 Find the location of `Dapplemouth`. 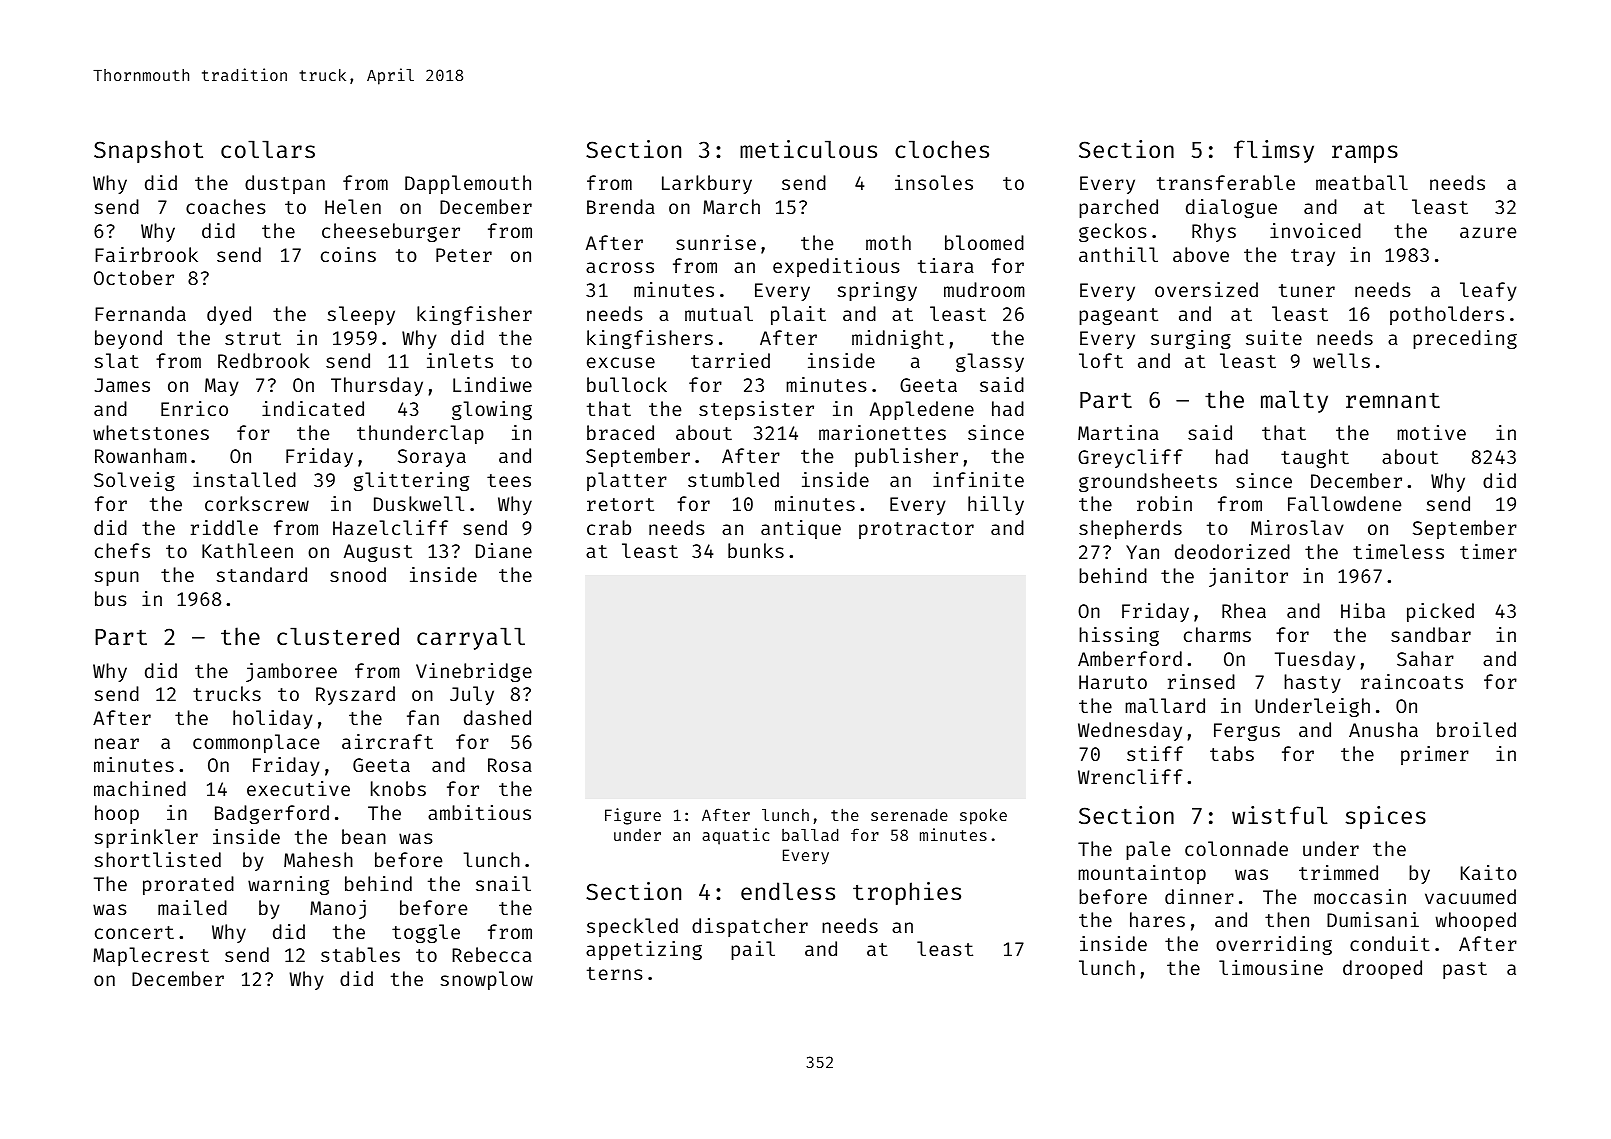

Dapplemouth is located at coordinates (468, 184).
